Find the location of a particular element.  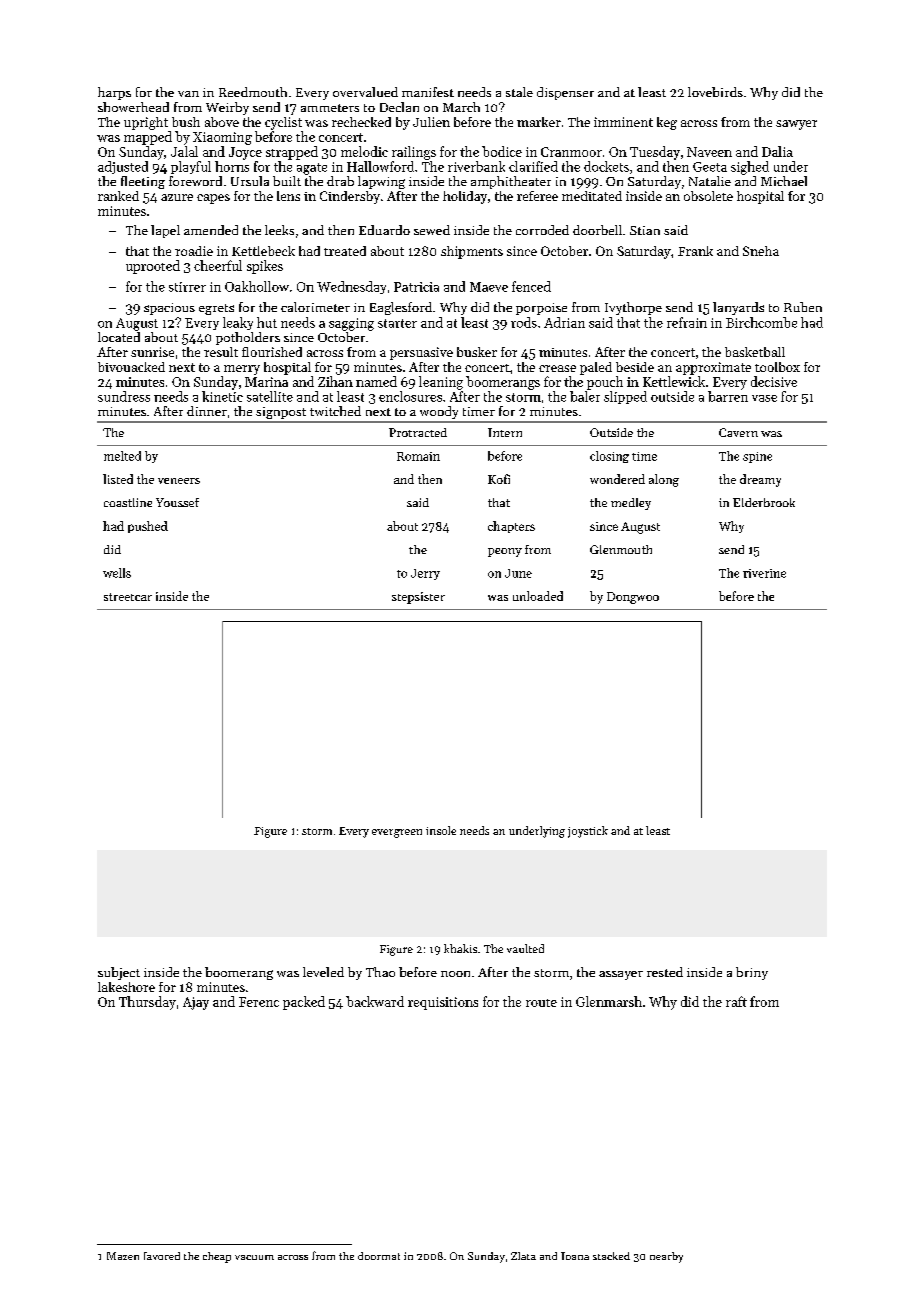

lovebirds is located at coordinates (715, 92).
